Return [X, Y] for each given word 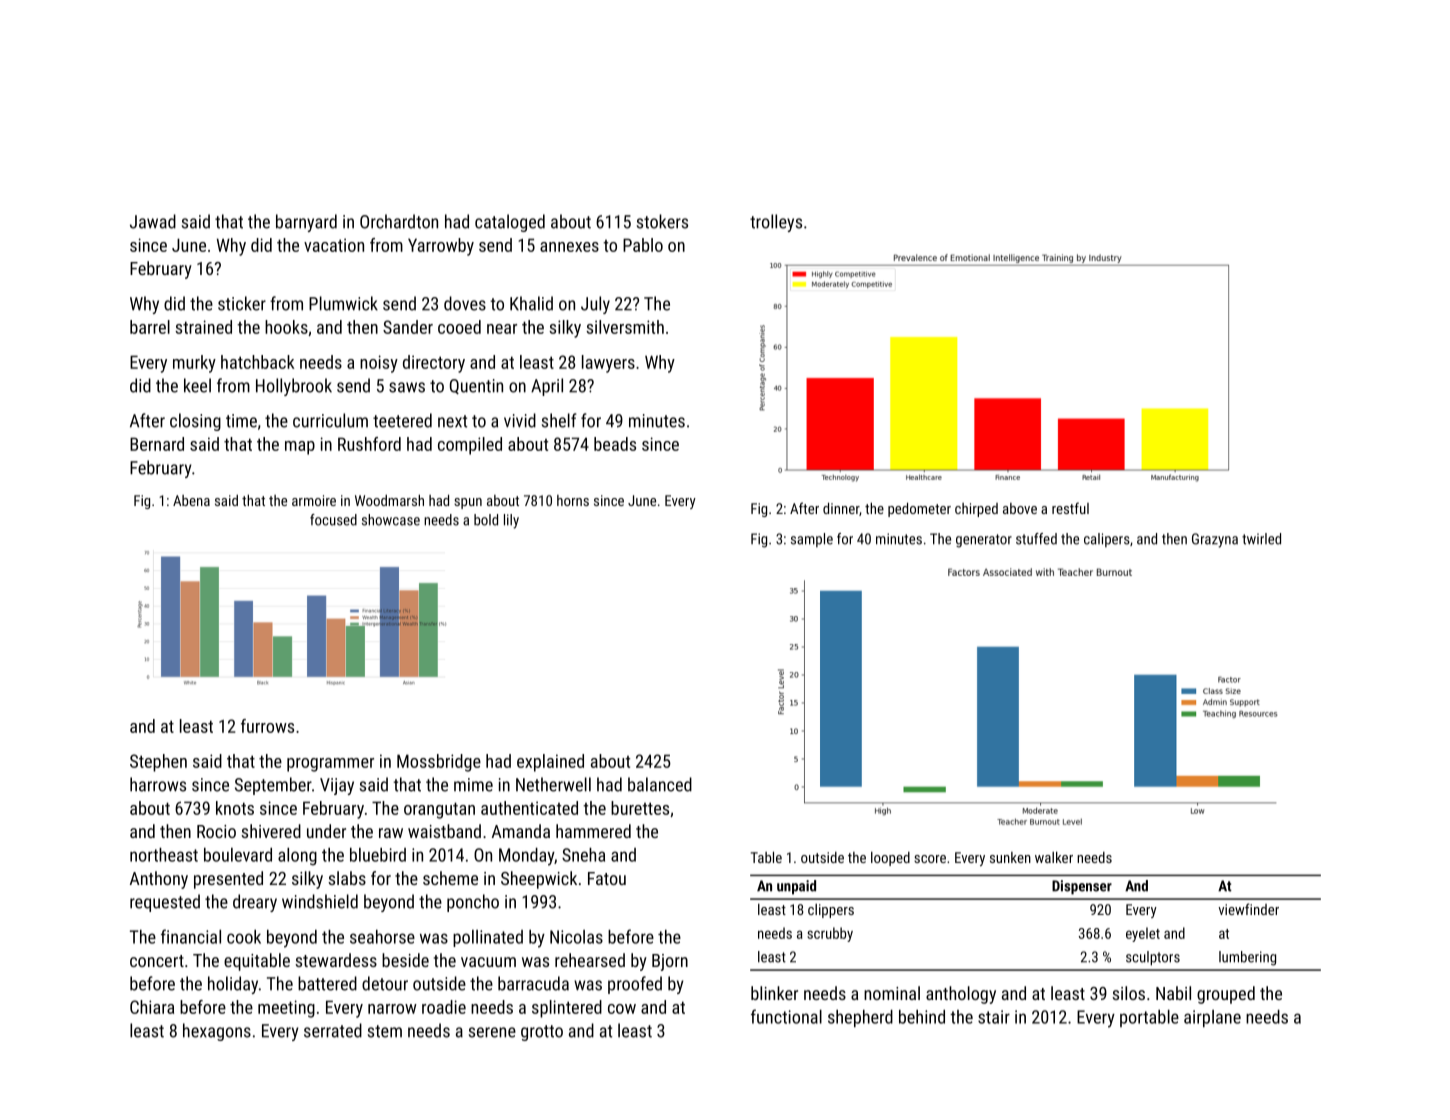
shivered [271, 831]
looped [890, 859]
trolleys [776, 223]
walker [1054, 857]
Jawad [153, 221]
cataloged [510, 223]
